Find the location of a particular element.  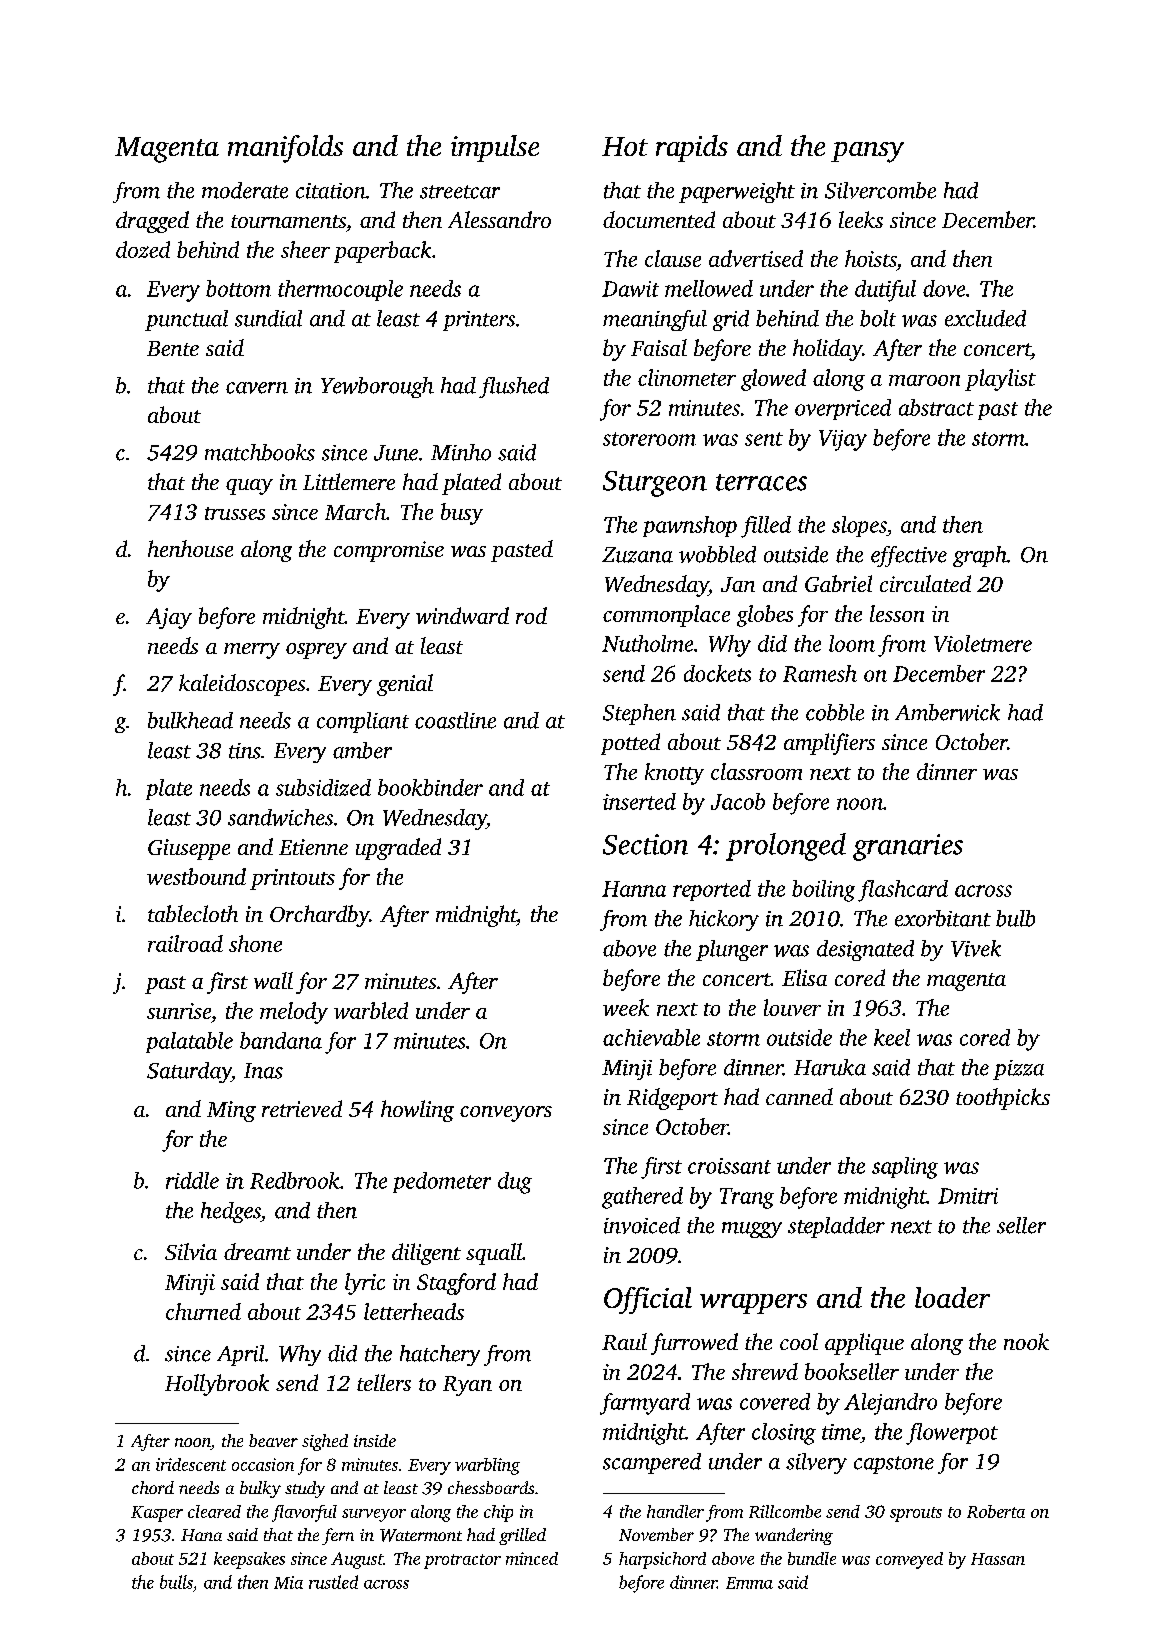

Ajay is located at coordinates (169, 618).
